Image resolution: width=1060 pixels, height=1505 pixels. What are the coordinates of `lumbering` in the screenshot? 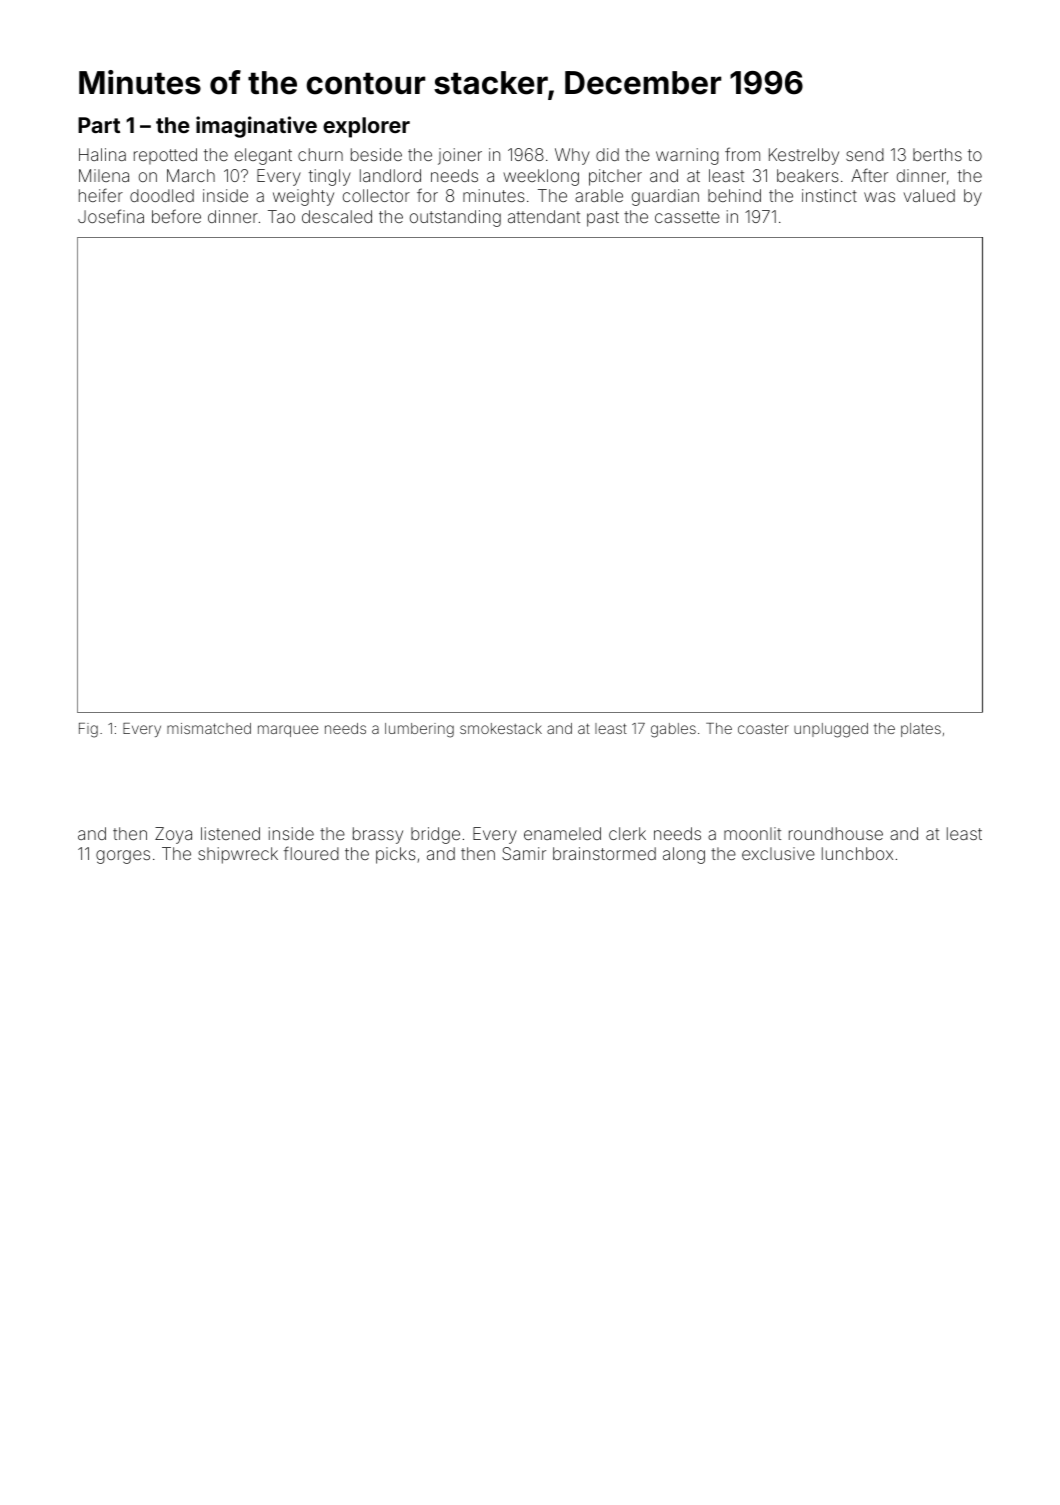 It's located at (419, 730).
